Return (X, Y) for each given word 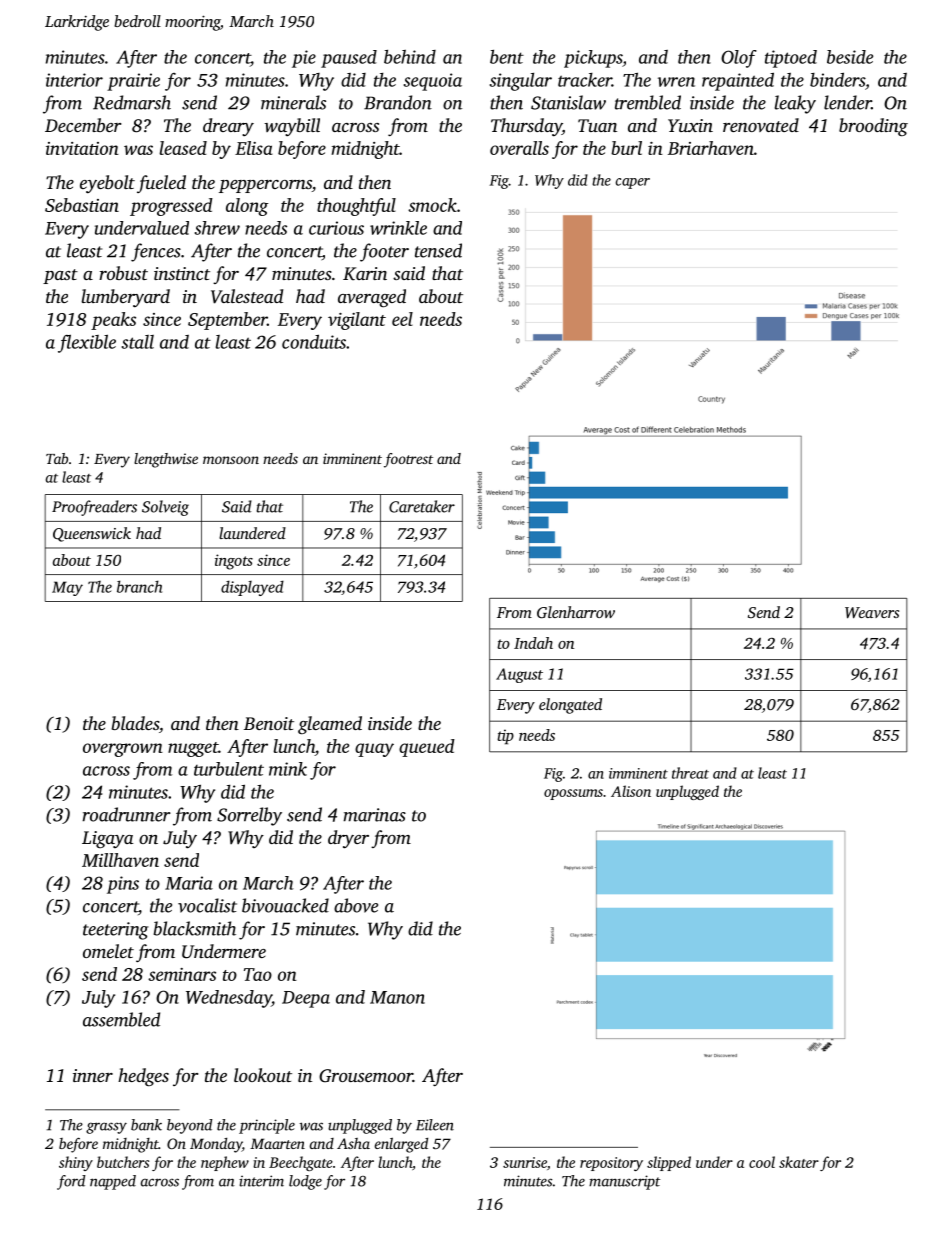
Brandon (398, 102)
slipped (669, 1163)
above (356, 905)
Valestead (247, 296)
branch (139, 586)
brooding (873, 127)
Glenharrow (576, 612)
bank (146, 1125)
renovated (761, 125)
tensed (438, 250)
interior (74, 80)
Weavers (872, 613)
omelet (108, 951)
